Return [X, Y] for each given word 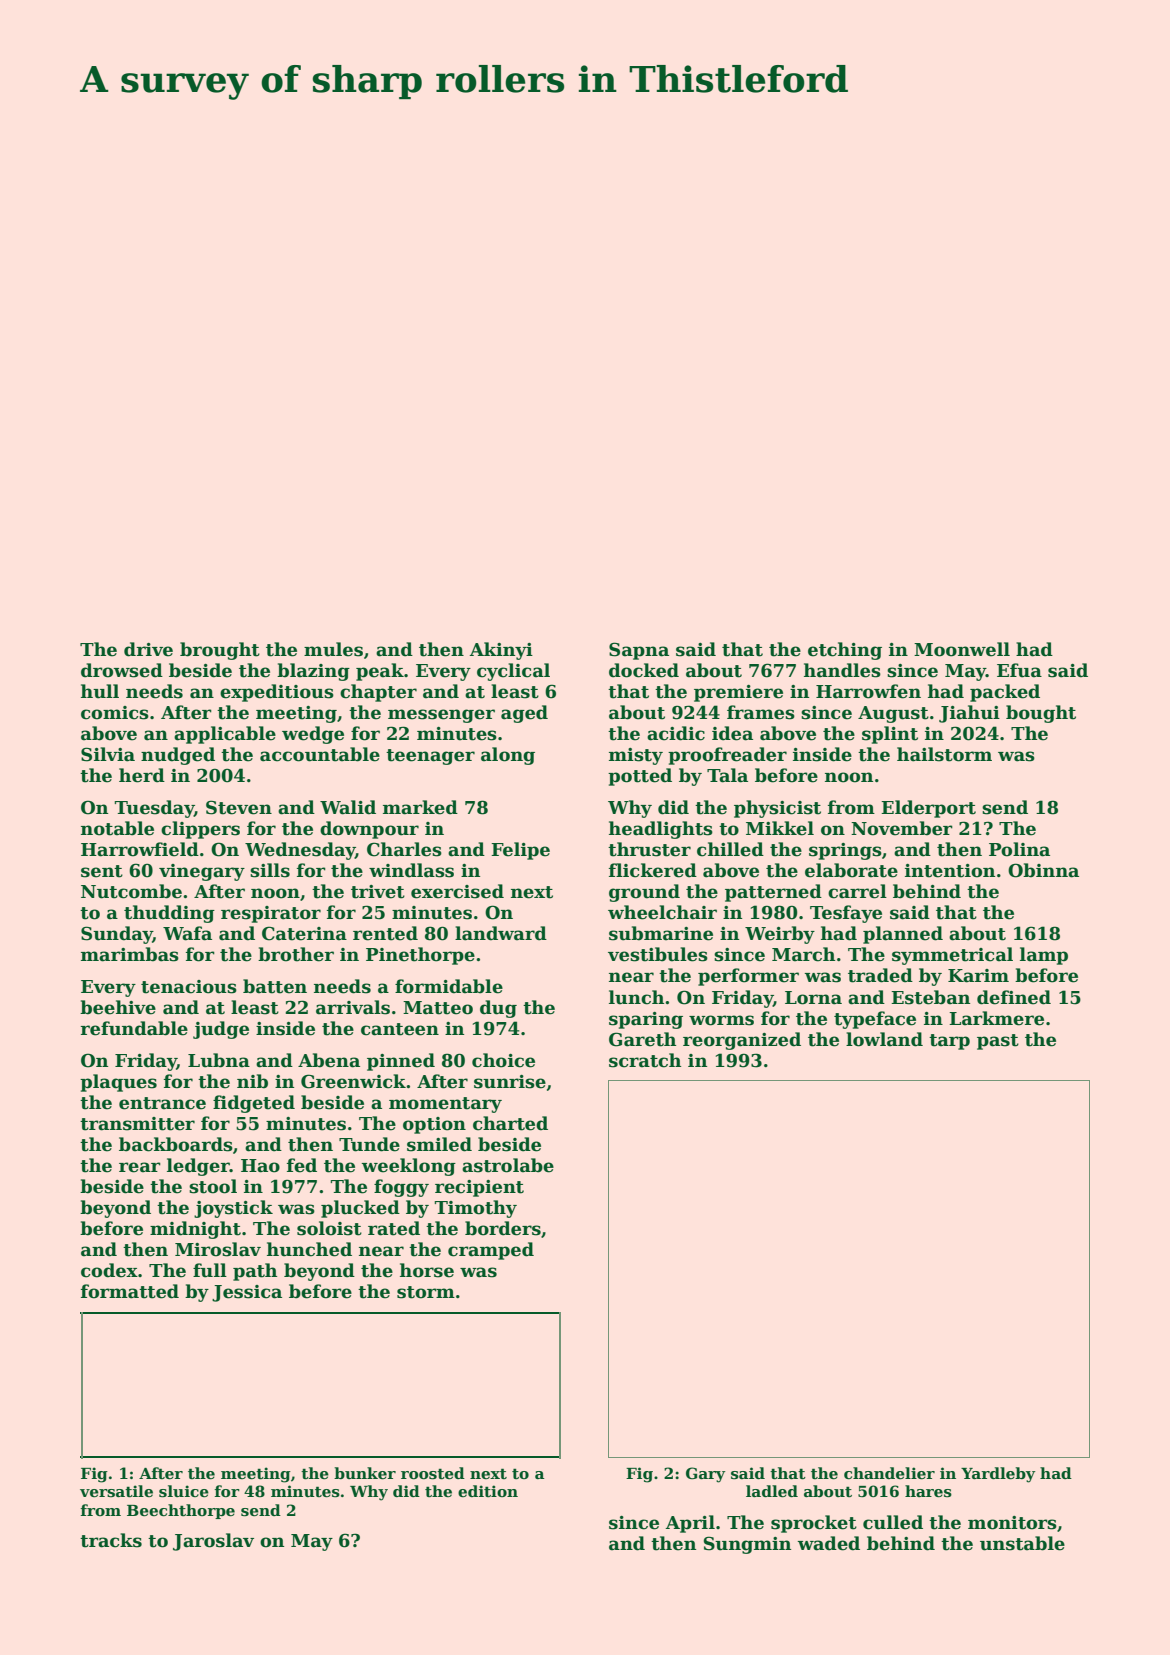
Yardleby [998, 1475]
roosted [433, 1473]
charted [510, 1123]
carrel [857, 891]
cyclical [513, 672]
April [690, 1524]
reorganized [742, 1041]
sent [102, 871]
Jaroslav [213, 1542]
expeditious [277, 693]
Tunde [369, 1144]
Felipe [520, 851]
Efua [1019, 670]
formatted [130, 1291]
